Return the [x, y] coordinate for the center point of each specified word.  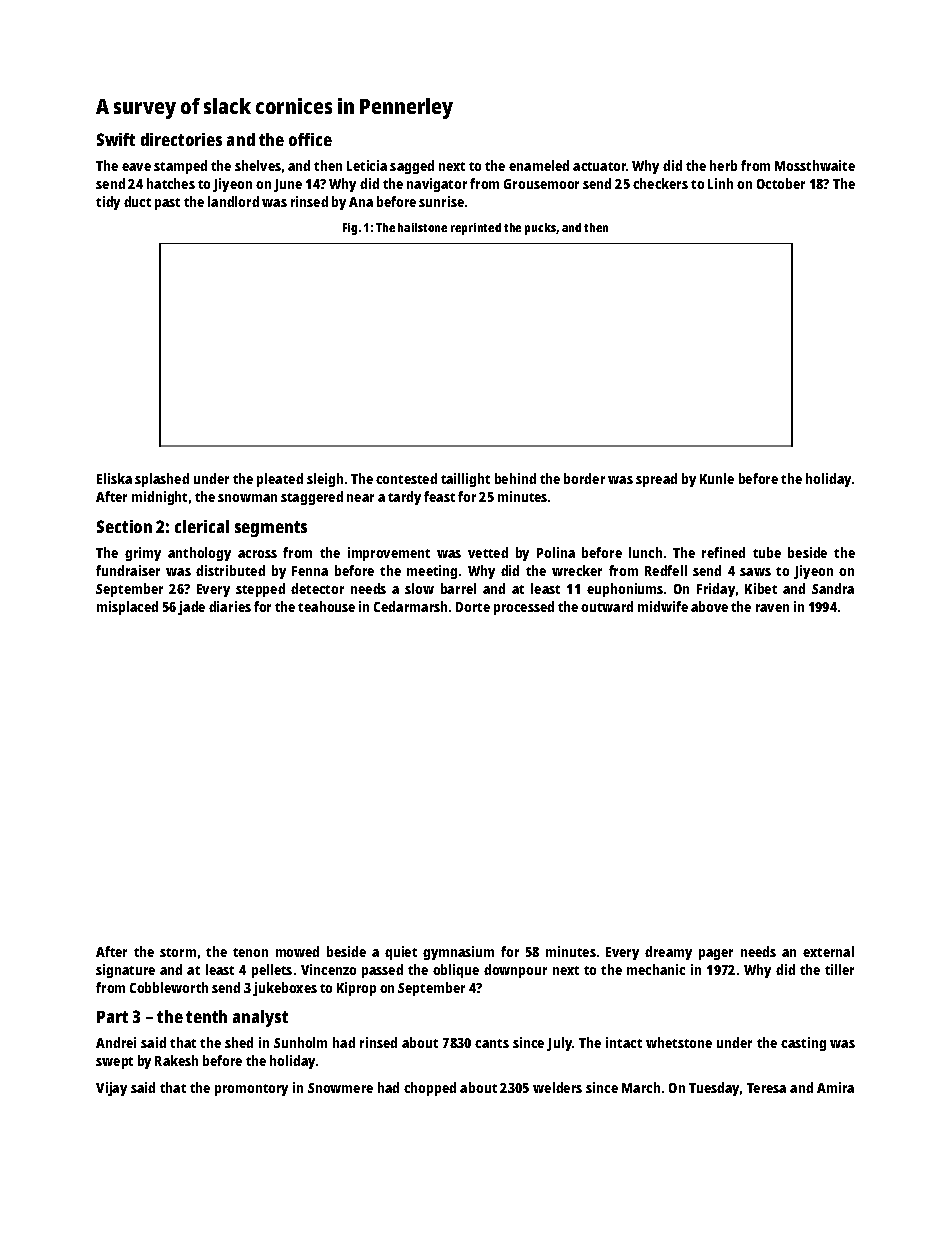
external [828, 951]
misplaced [127, 608]
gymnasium [458, 953]
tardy [404, 498]
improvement [389, 554]
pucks [540, 229]
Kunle [717, 478]
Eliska [114, 478]
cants [492, 1043]
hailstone [422, 227]
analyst [260, 1018]
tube [767, 552]
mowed [297, 951]
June [288, 185]
